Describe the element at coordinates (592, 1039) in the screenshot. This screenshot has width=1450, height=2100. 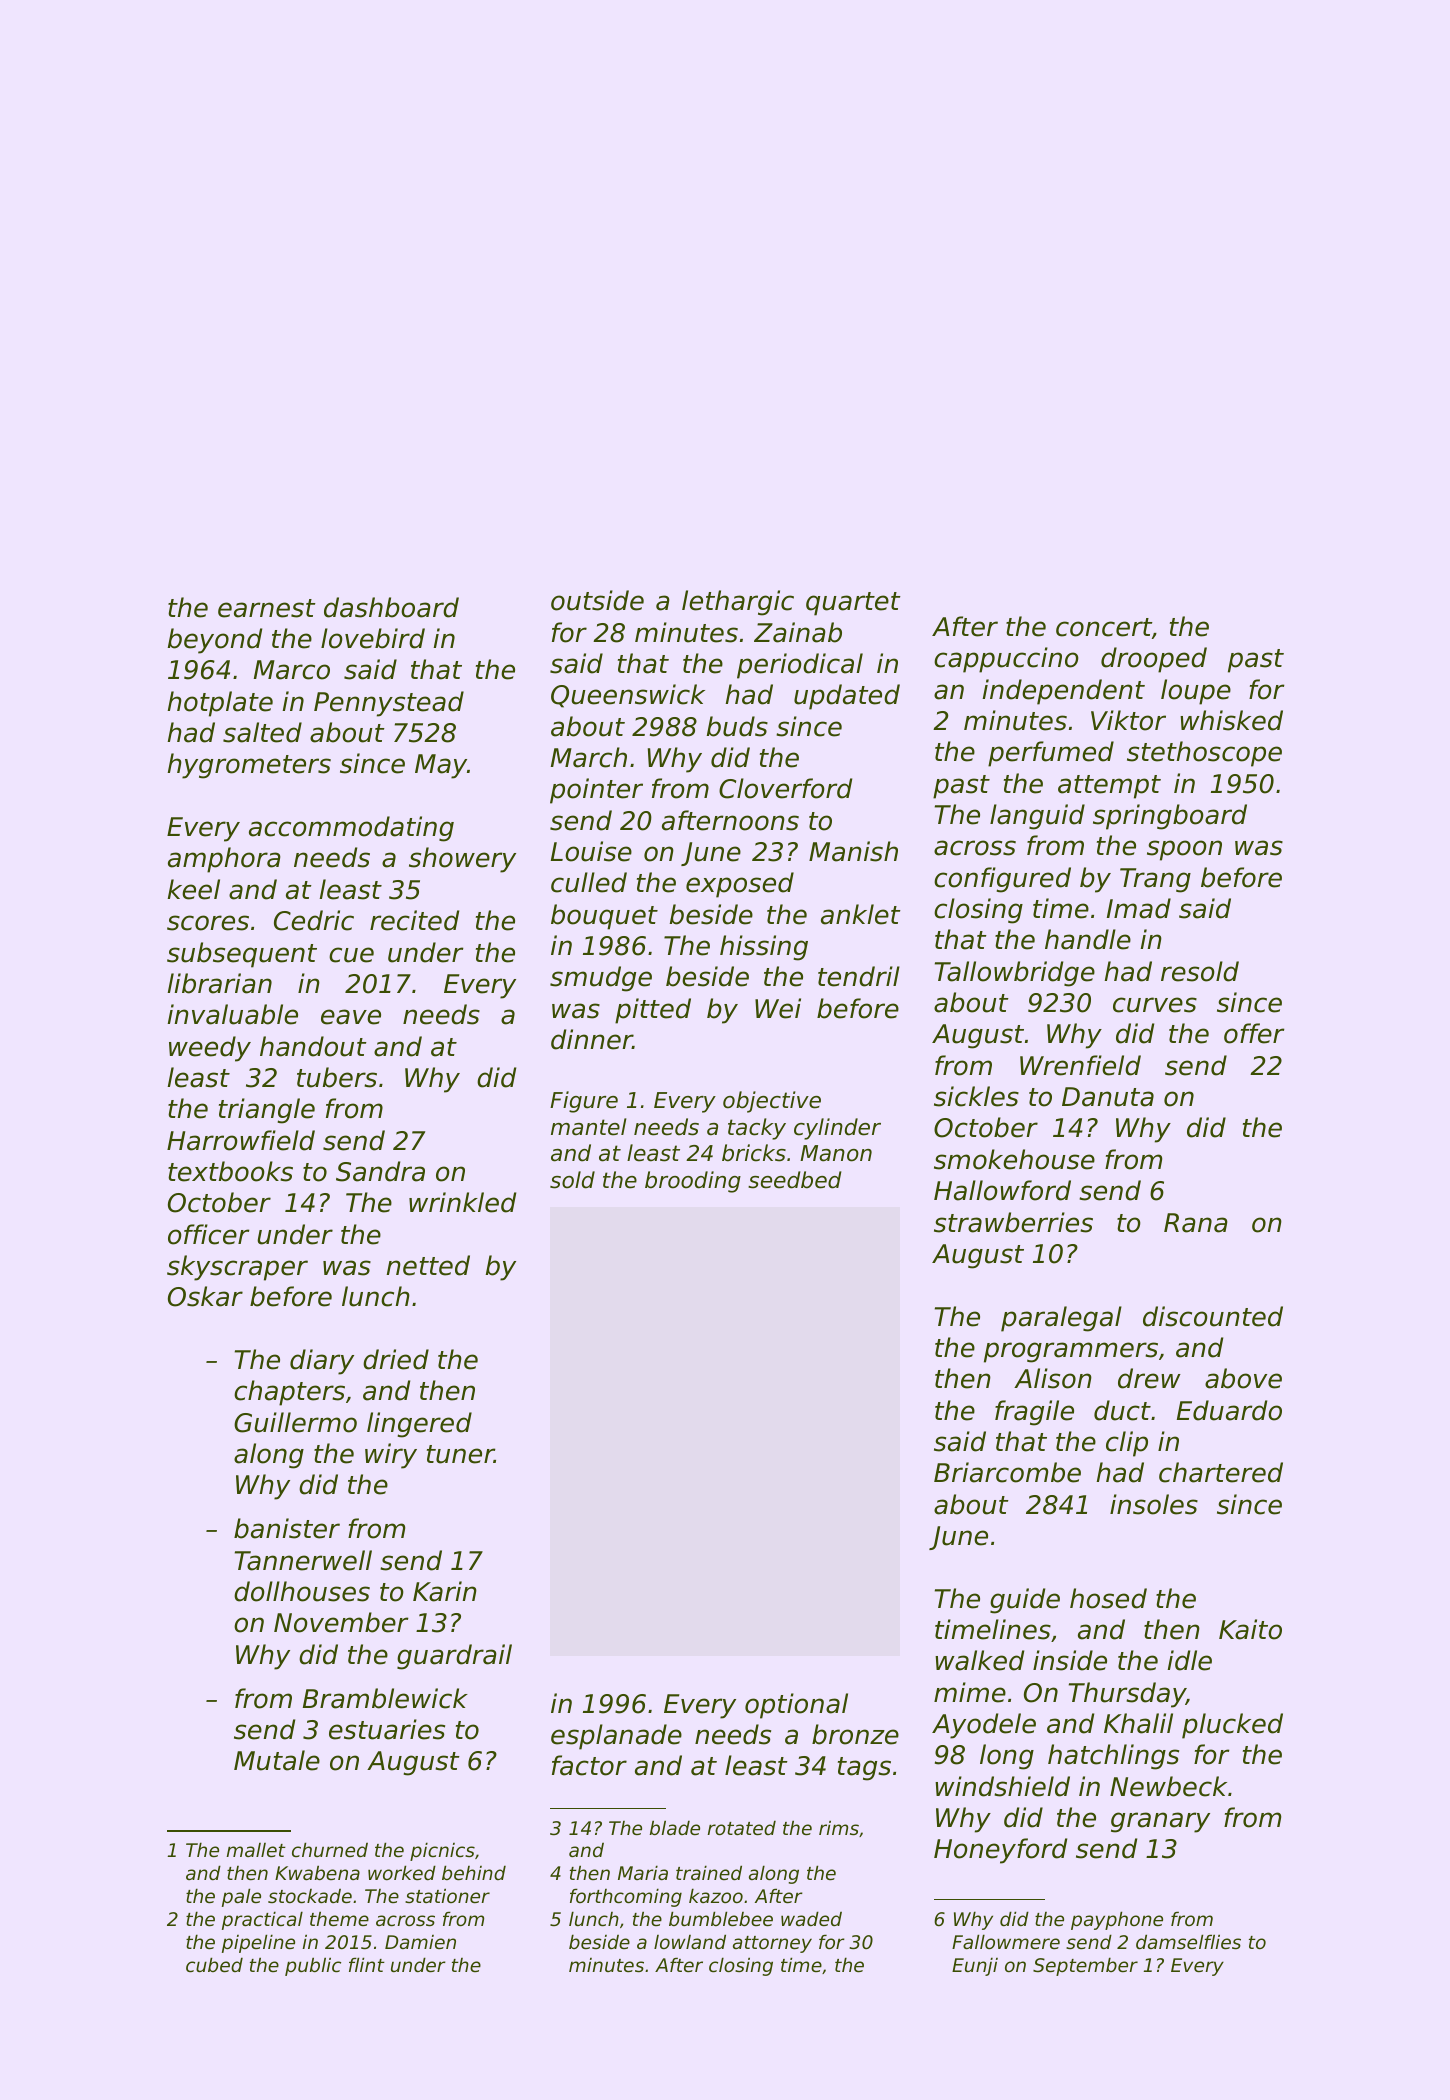
I see `dinner` at that location.
